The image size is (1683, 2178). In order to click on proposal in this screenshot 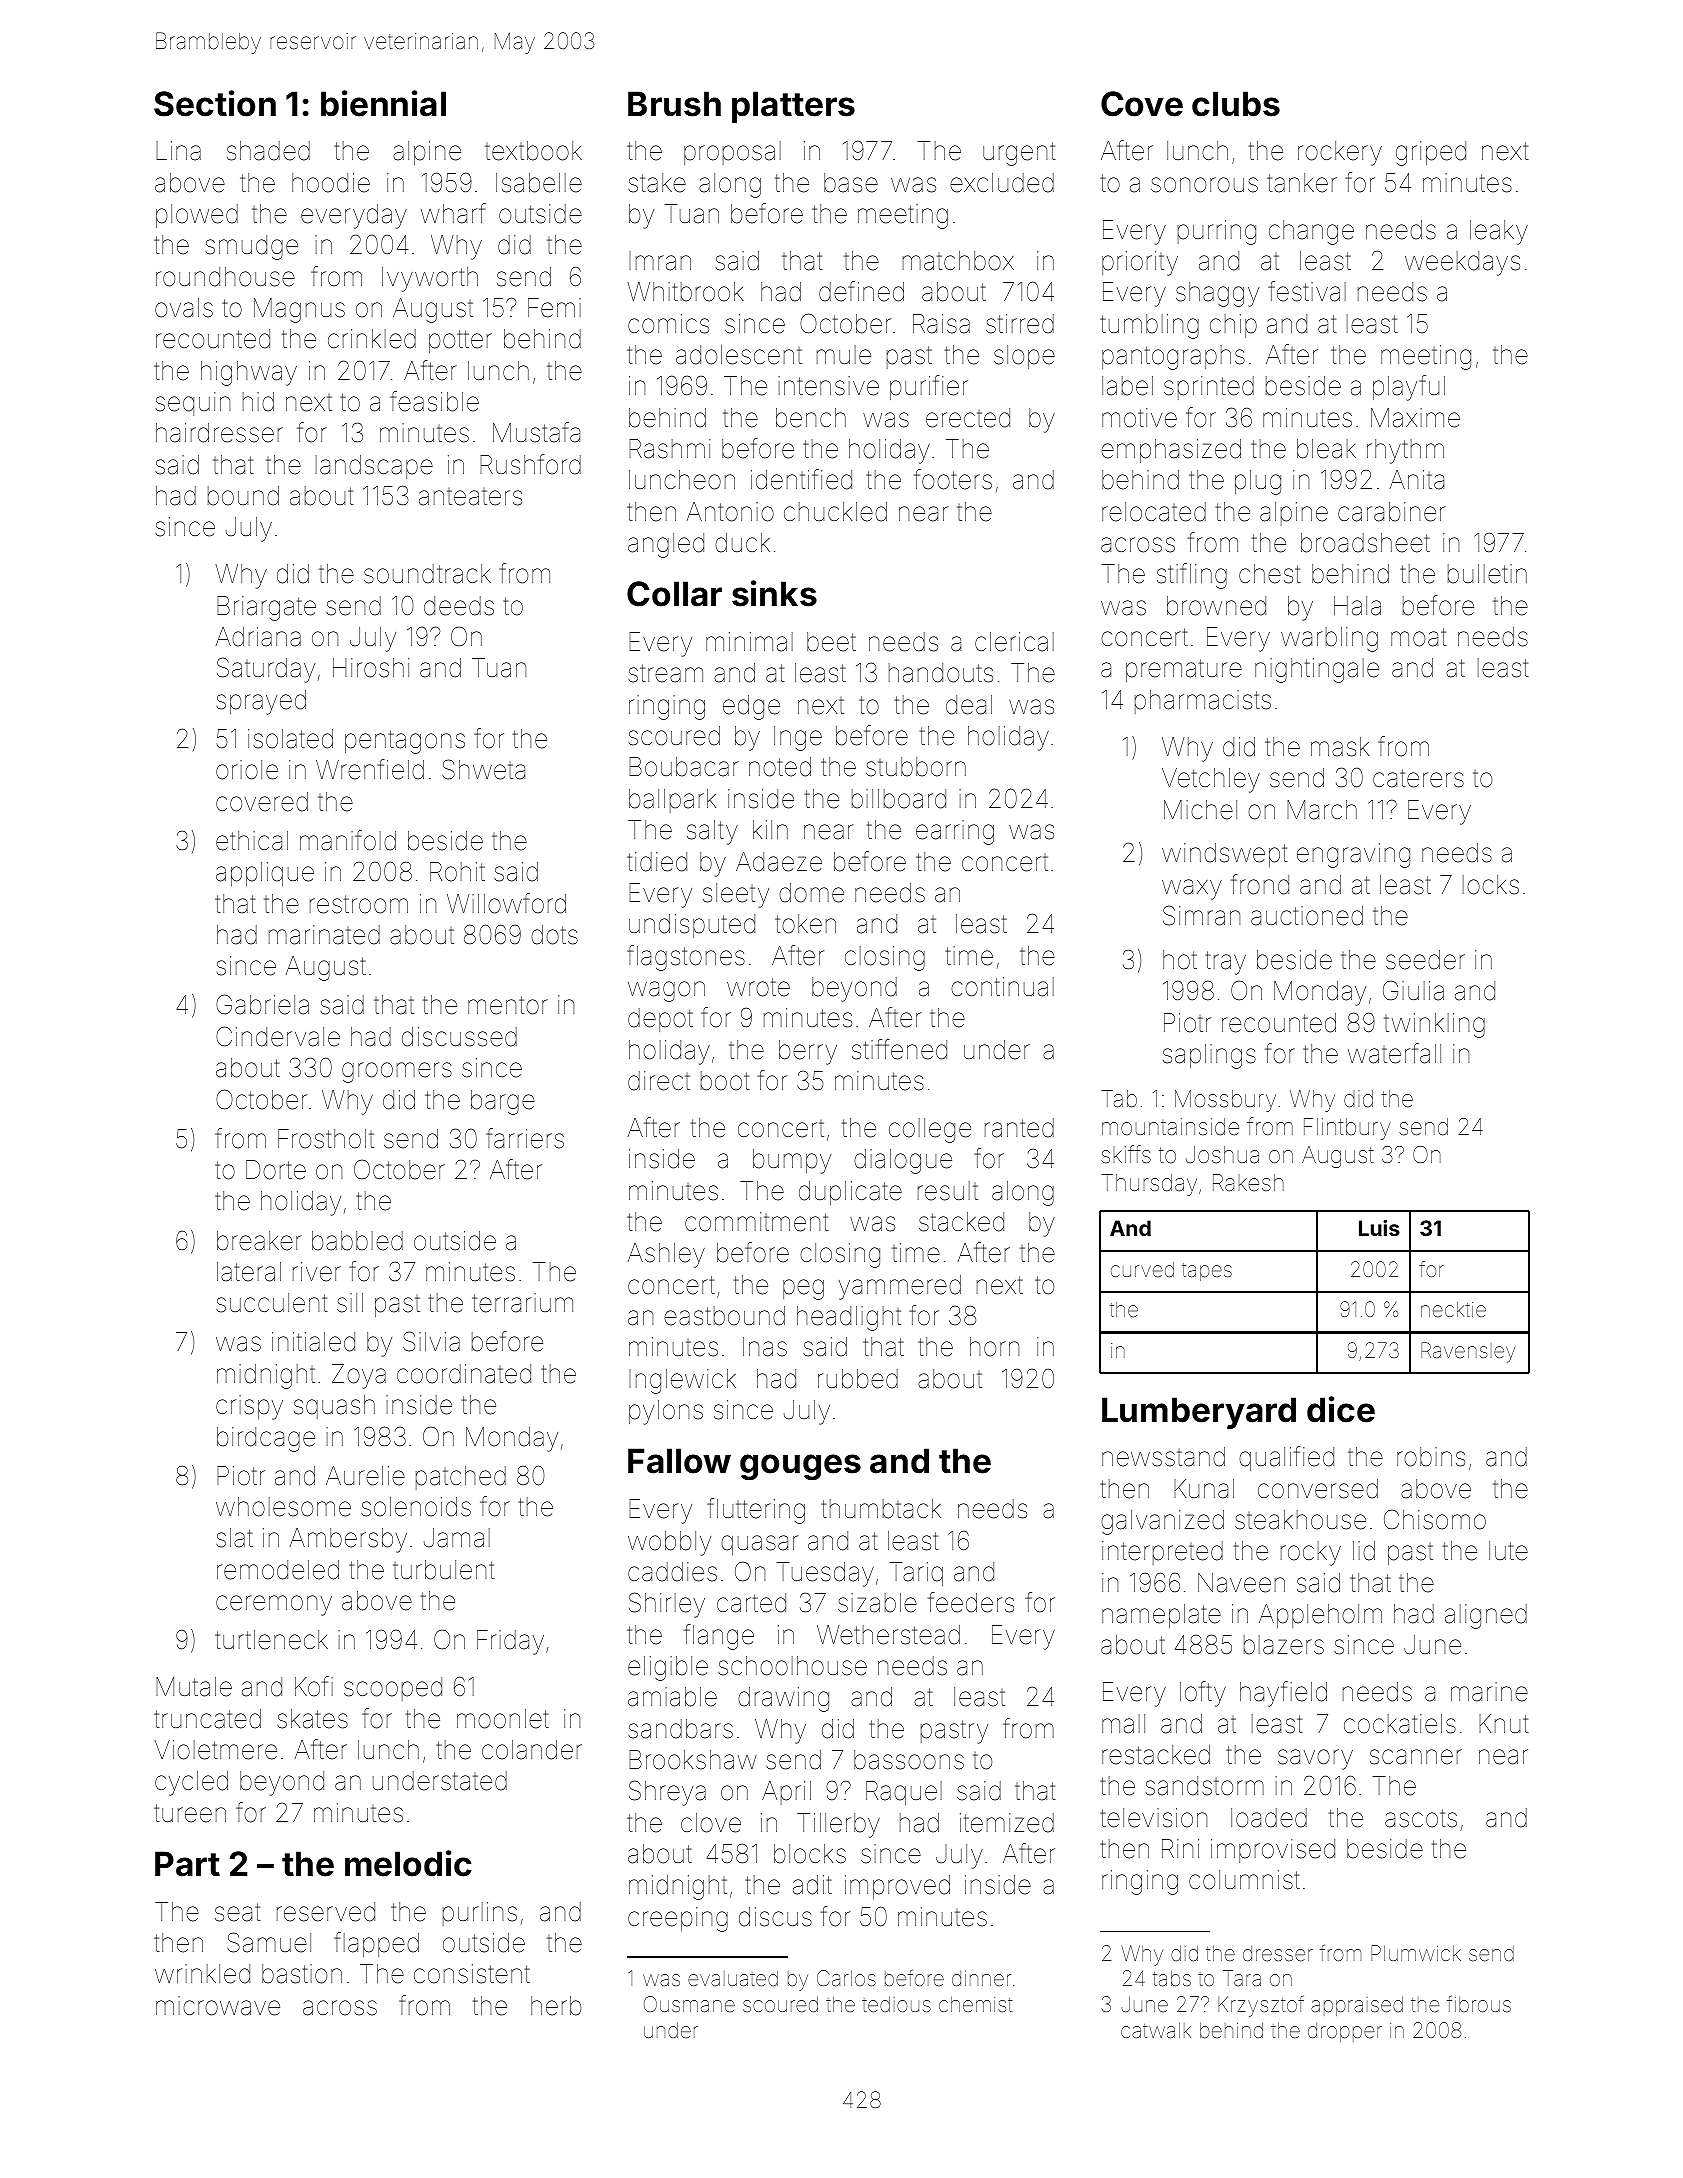, I will do `click(732, 153)`.
